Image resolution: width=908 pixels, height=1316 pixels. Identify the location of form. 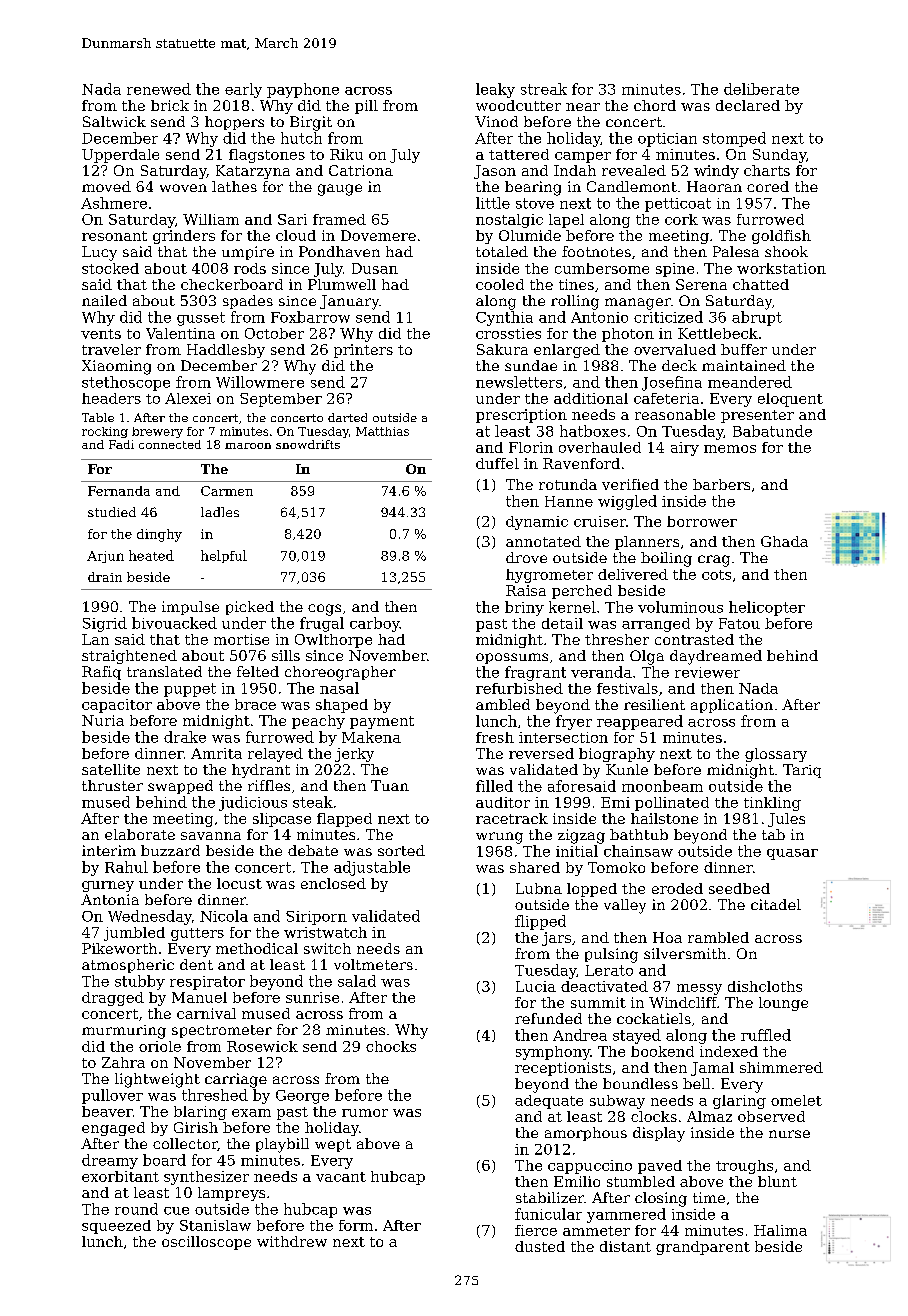
(356, 1225).
